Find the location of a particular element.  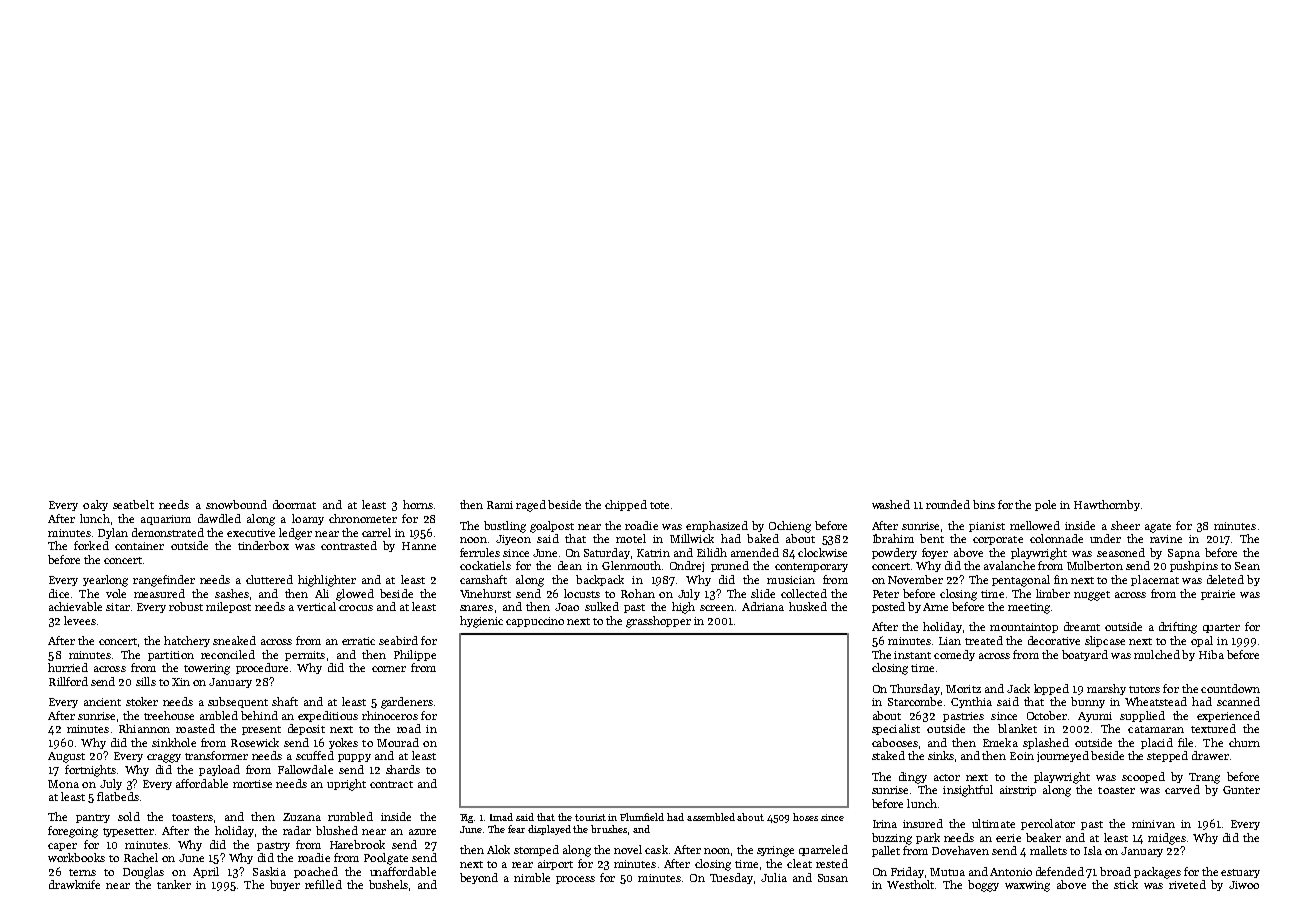

doormat is located at coordinates (294, 504).
